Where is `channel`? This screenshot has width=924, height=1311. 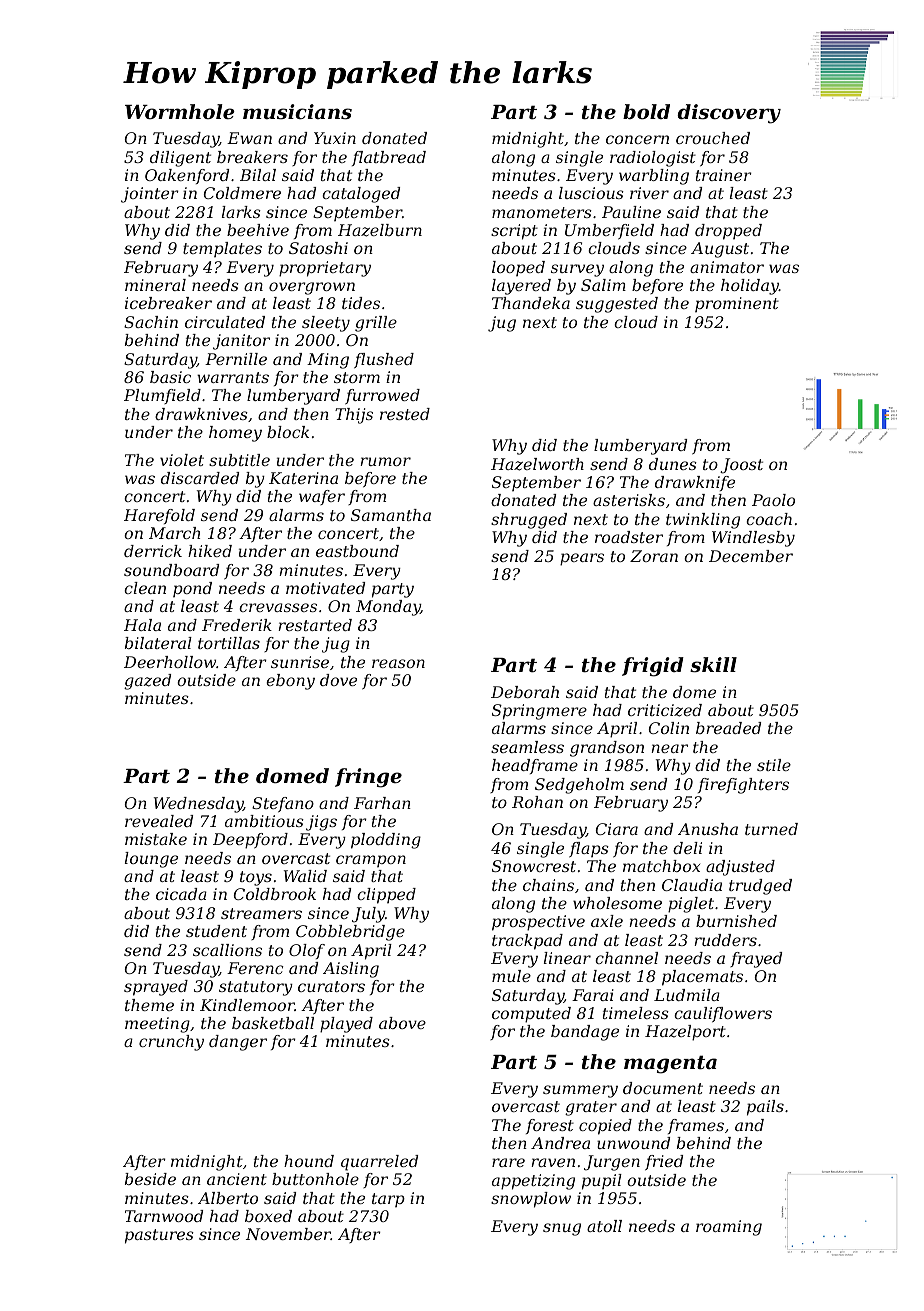 channel is located at coordinates (626, 958).
